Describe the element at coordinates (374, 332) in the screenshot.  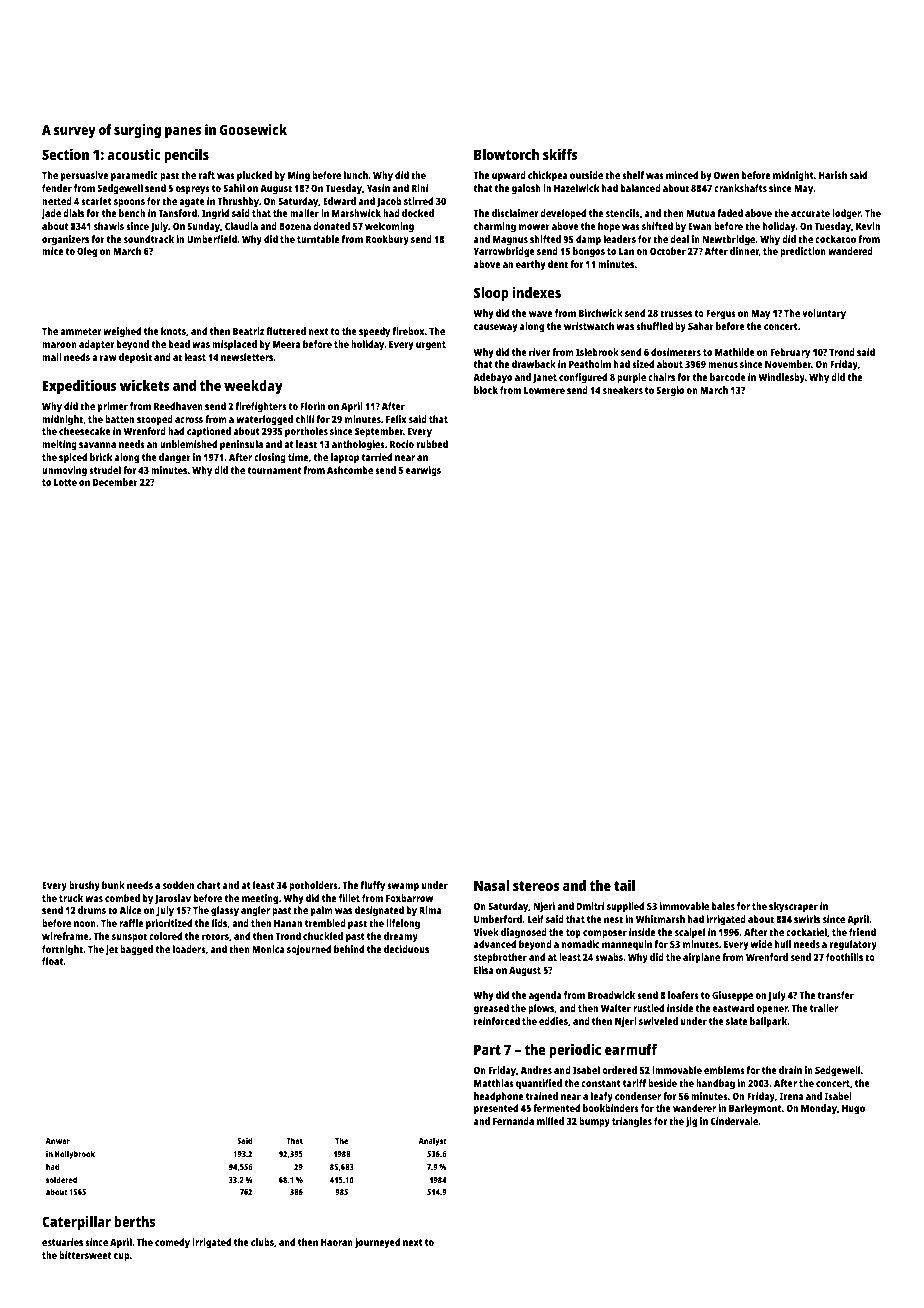
I see `speedy` at that location.
